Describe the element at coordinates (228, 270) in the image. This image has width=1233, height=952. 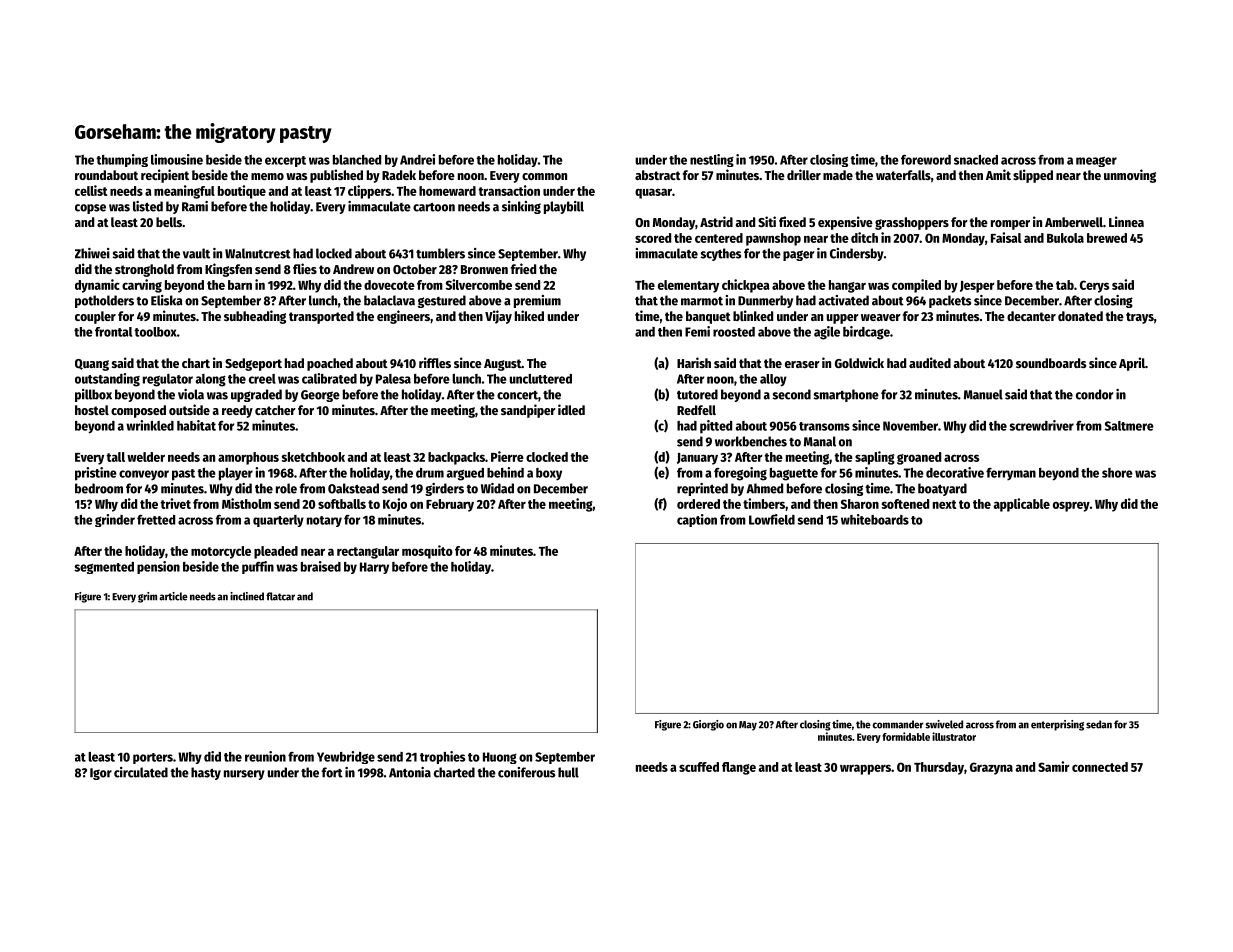
I see `Kingsfen` at that location.
